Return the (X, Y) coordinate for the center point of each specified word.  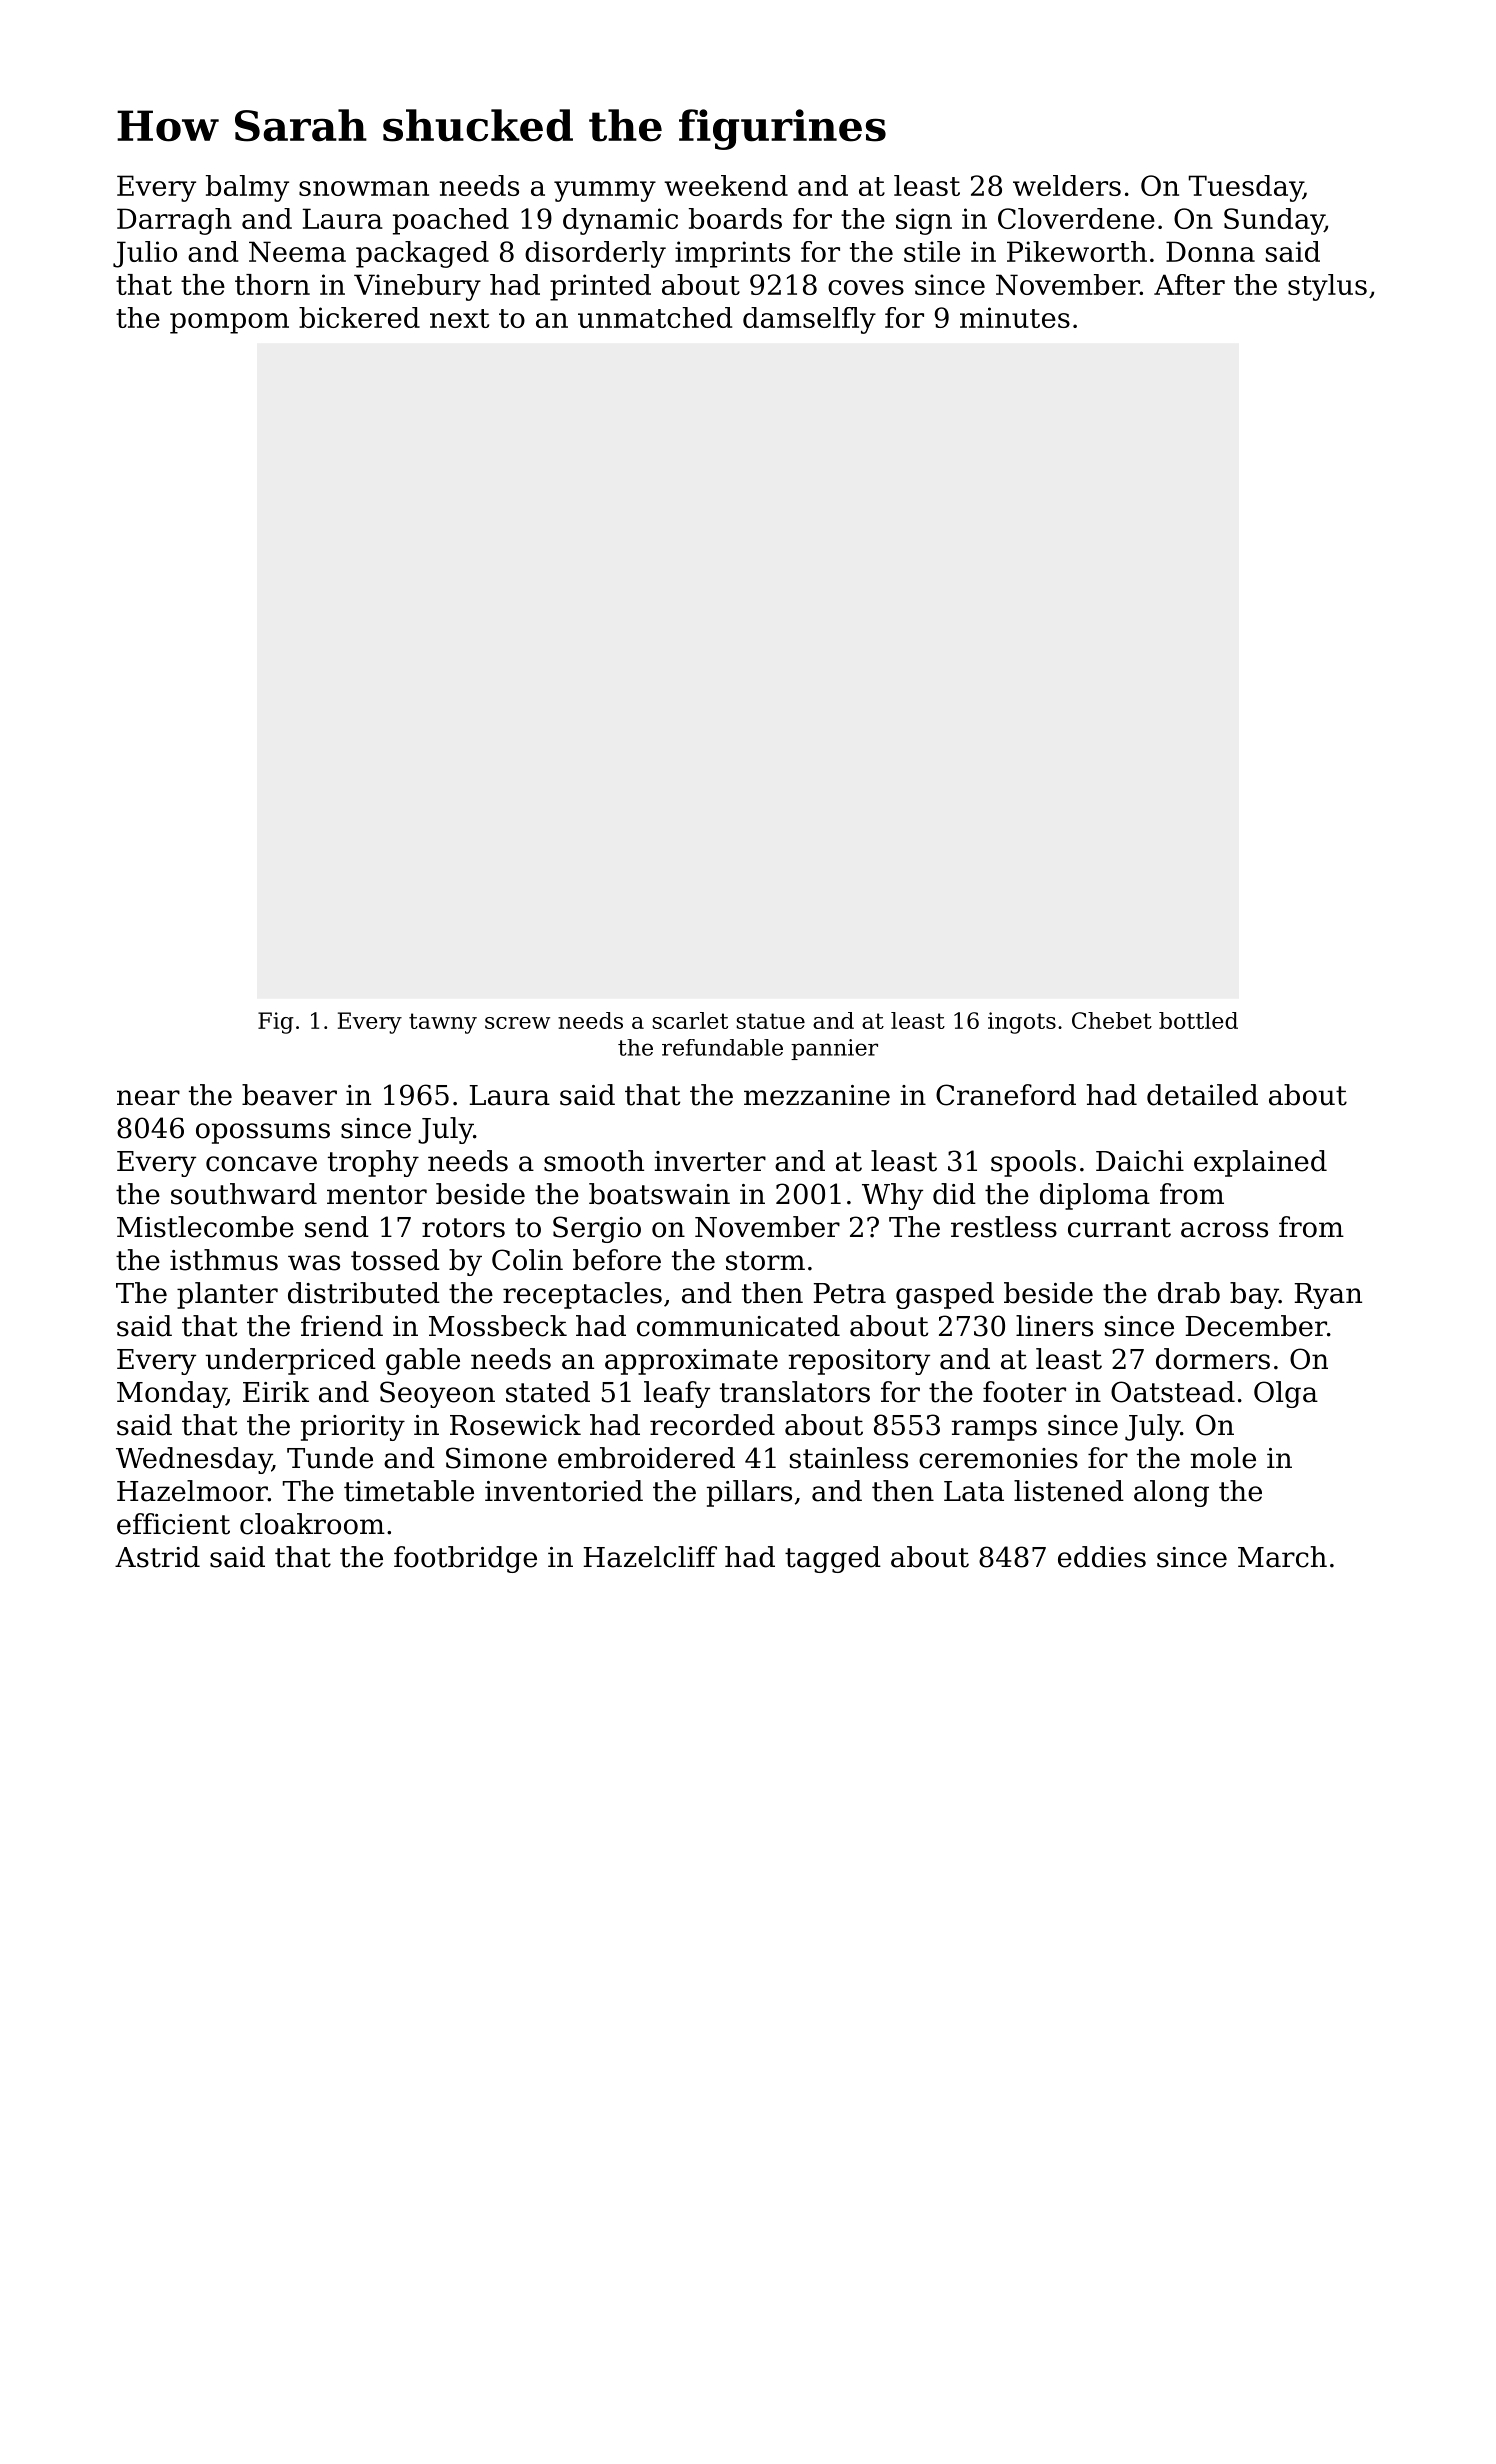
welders (1067, 185)
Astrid (157, 1557)
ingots (1022, 1023)
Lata (974, 1491)
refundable (722, 1047)
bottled (1198, 1020)
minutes (1015, 317)
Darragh (174, 221)
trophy (373, 1163)
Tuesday (1246, 188)
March (1282, 1557)
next (459, 318)
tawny (443, 1023)
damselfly (809, 320)
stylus (1327, 287)
